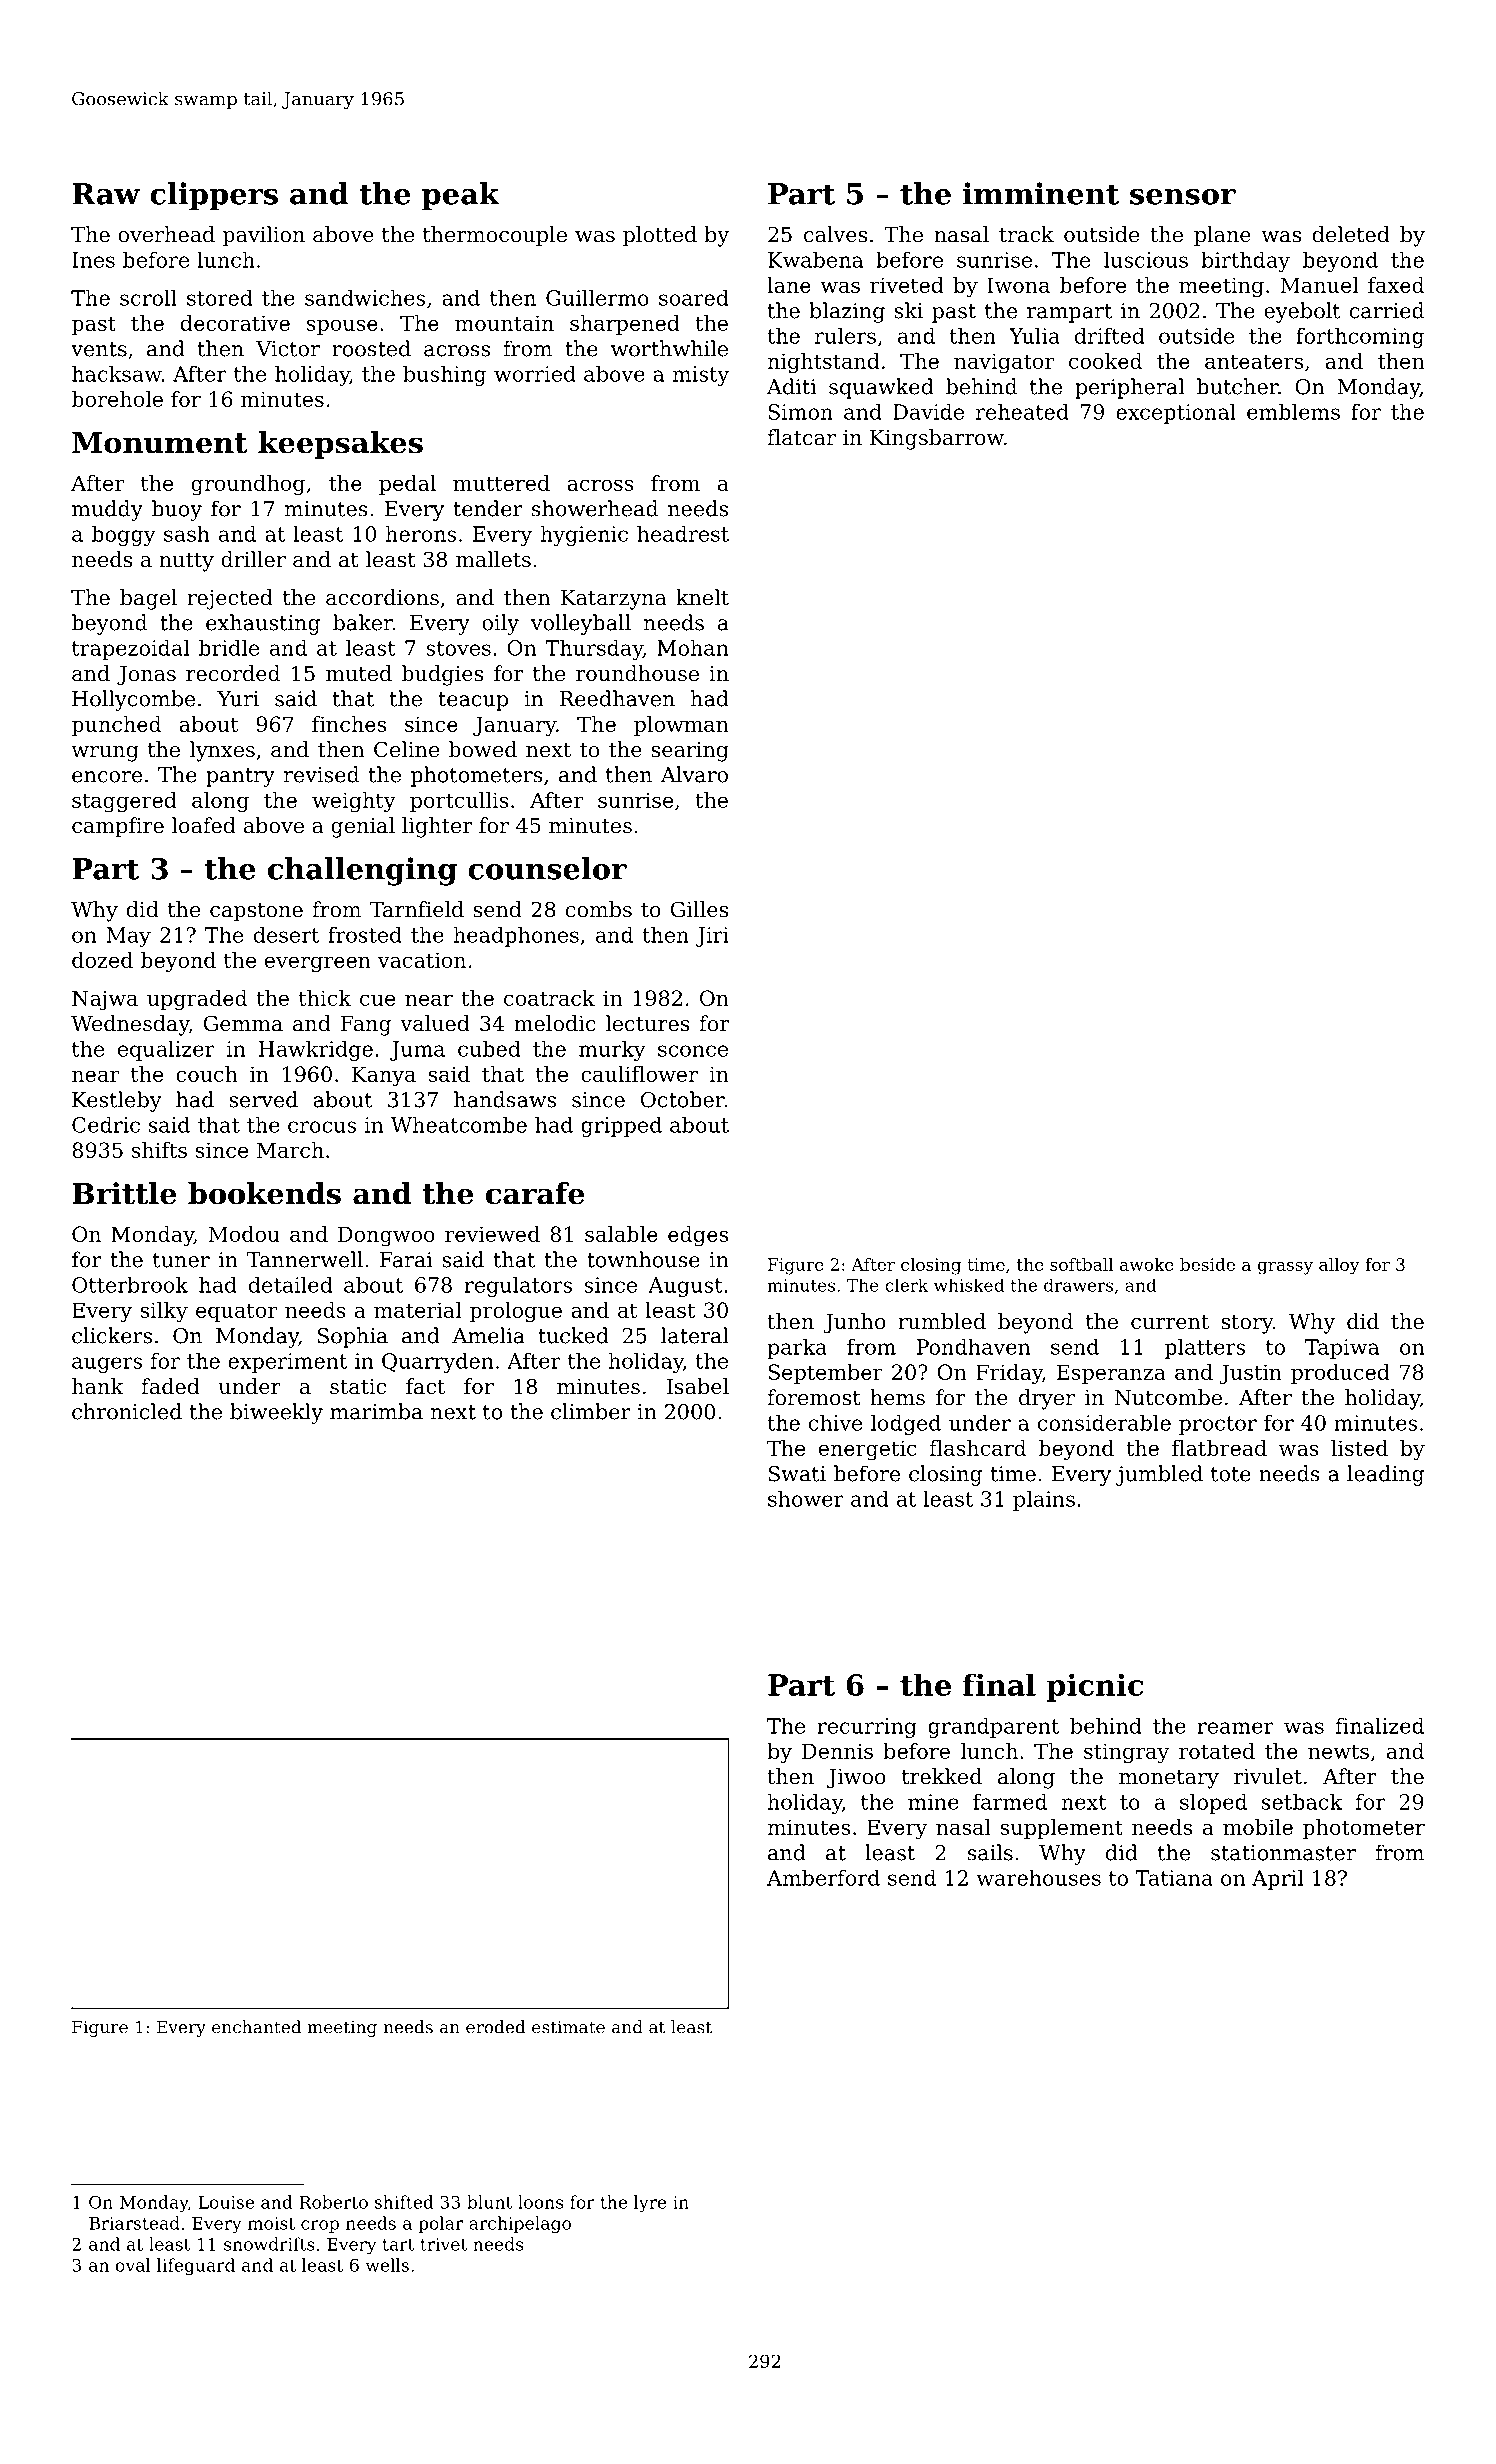 The image size is (1496, 2464). What do you see at coordinates (214, 196) in the image?
I see `clippers` at bounding box center [214, 196].
